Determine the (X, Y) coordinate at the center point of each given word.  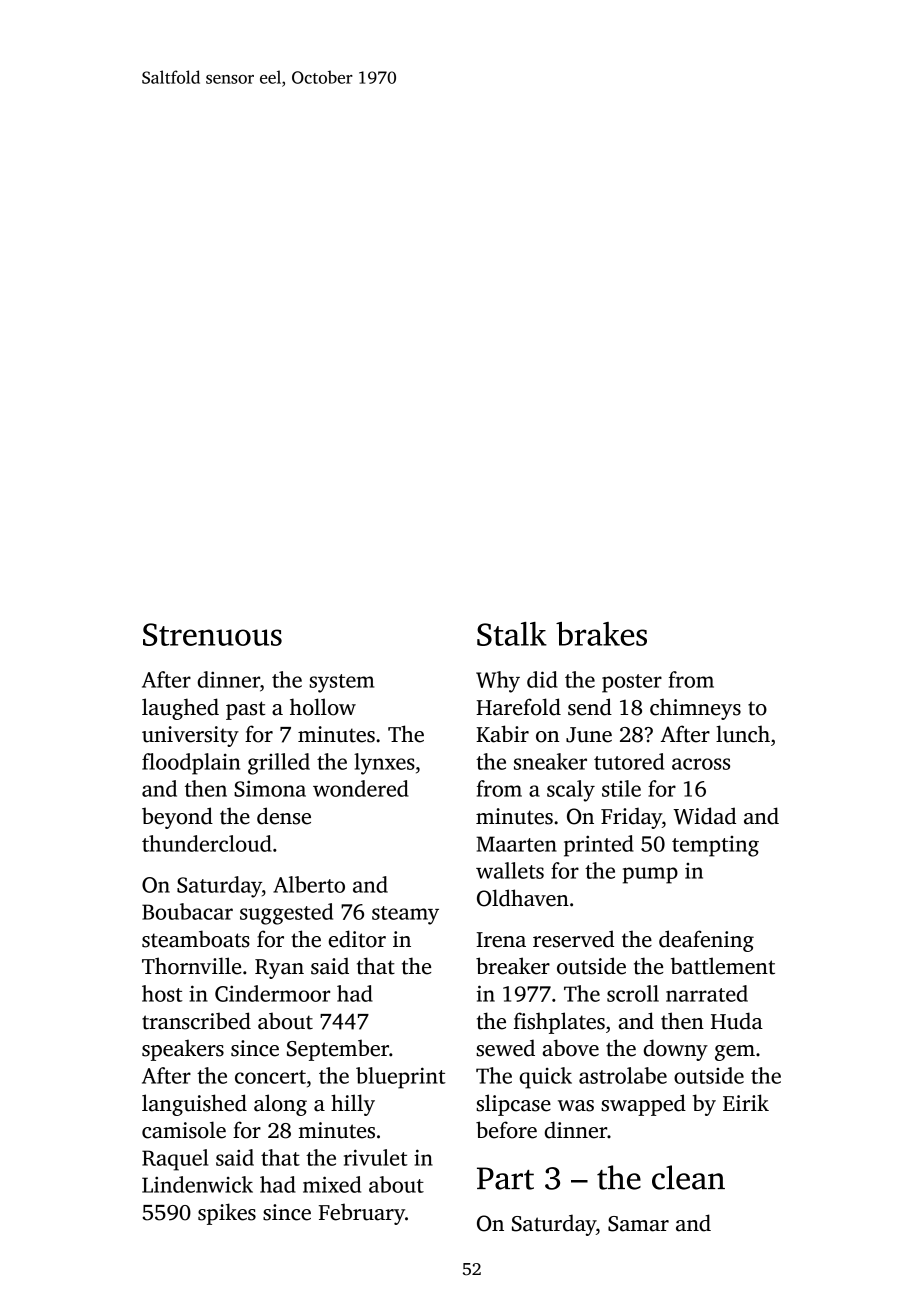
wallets (510, 870)
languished (194, 1105)
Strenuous (212, 634)
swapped (643, 1105)
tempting (715, 846)
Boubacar (187, 911)
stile (621, 788)
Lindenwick (197, 1184)
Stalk (512, 634)
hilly (353, 1105)
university (190, 736)
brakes (601, 634)
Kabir (502, 734)
